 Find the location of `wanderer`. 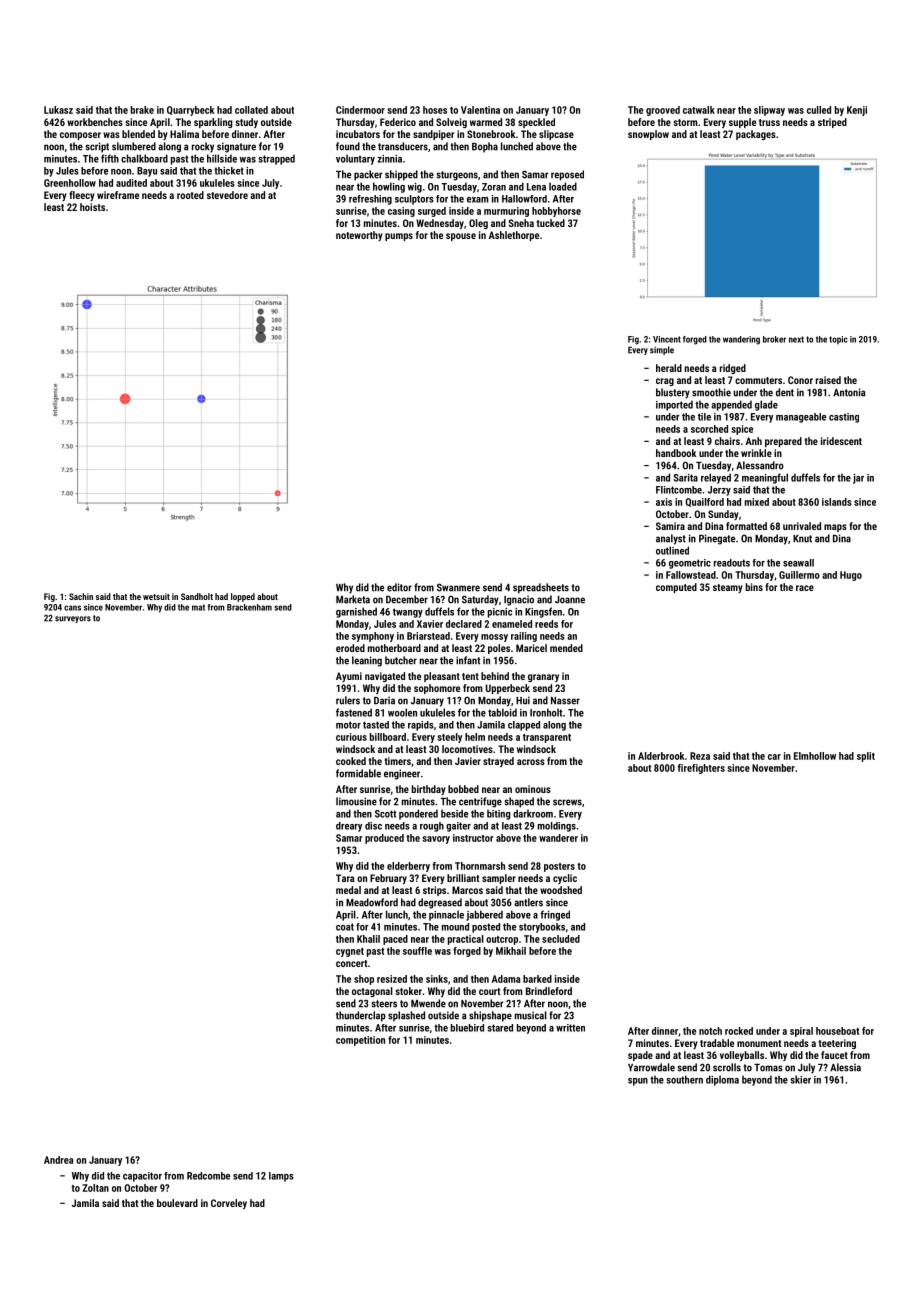

wanderer is located at coordinates (558, 838).
